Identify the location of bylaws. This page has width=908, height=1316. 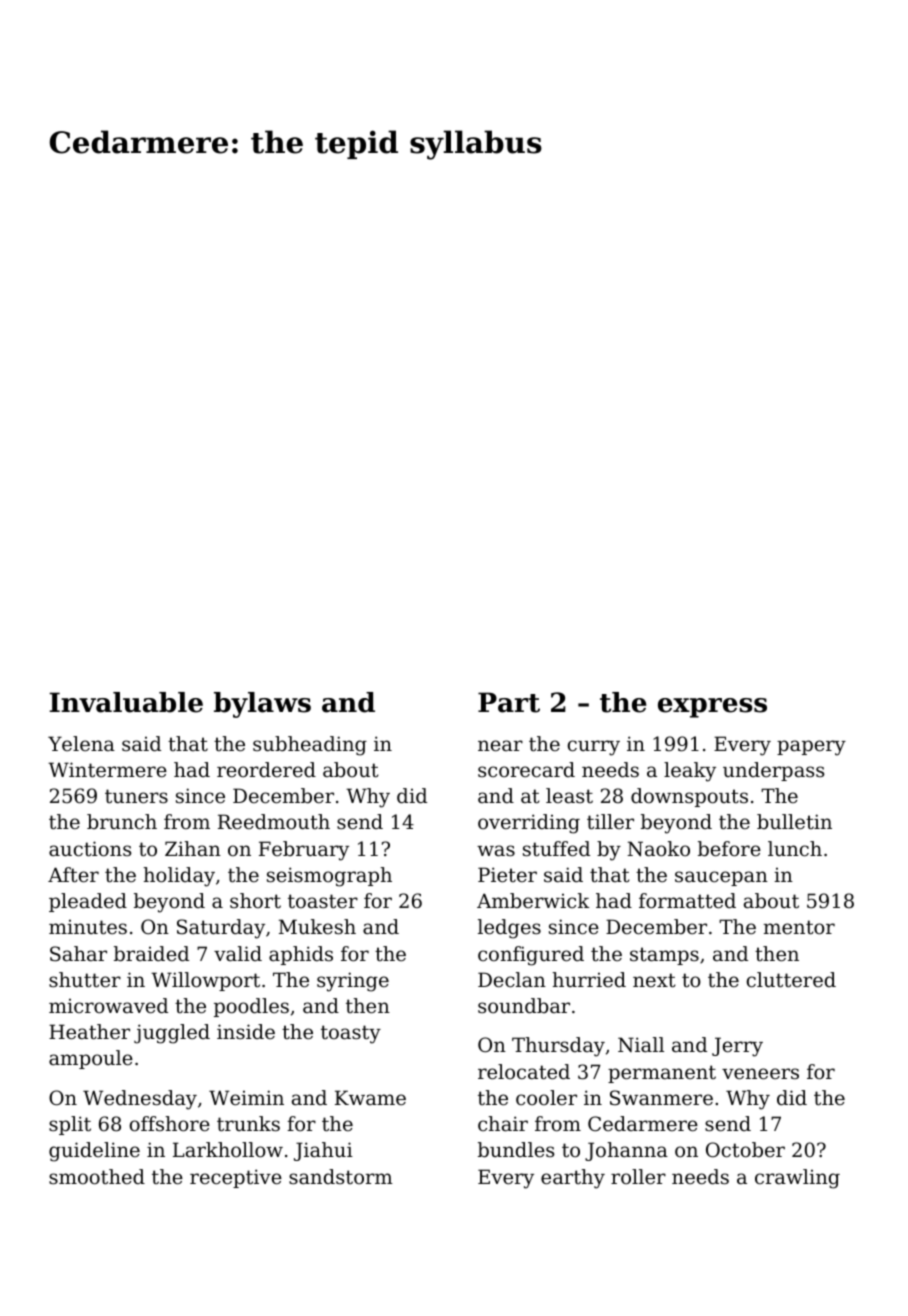
(262, 705).
